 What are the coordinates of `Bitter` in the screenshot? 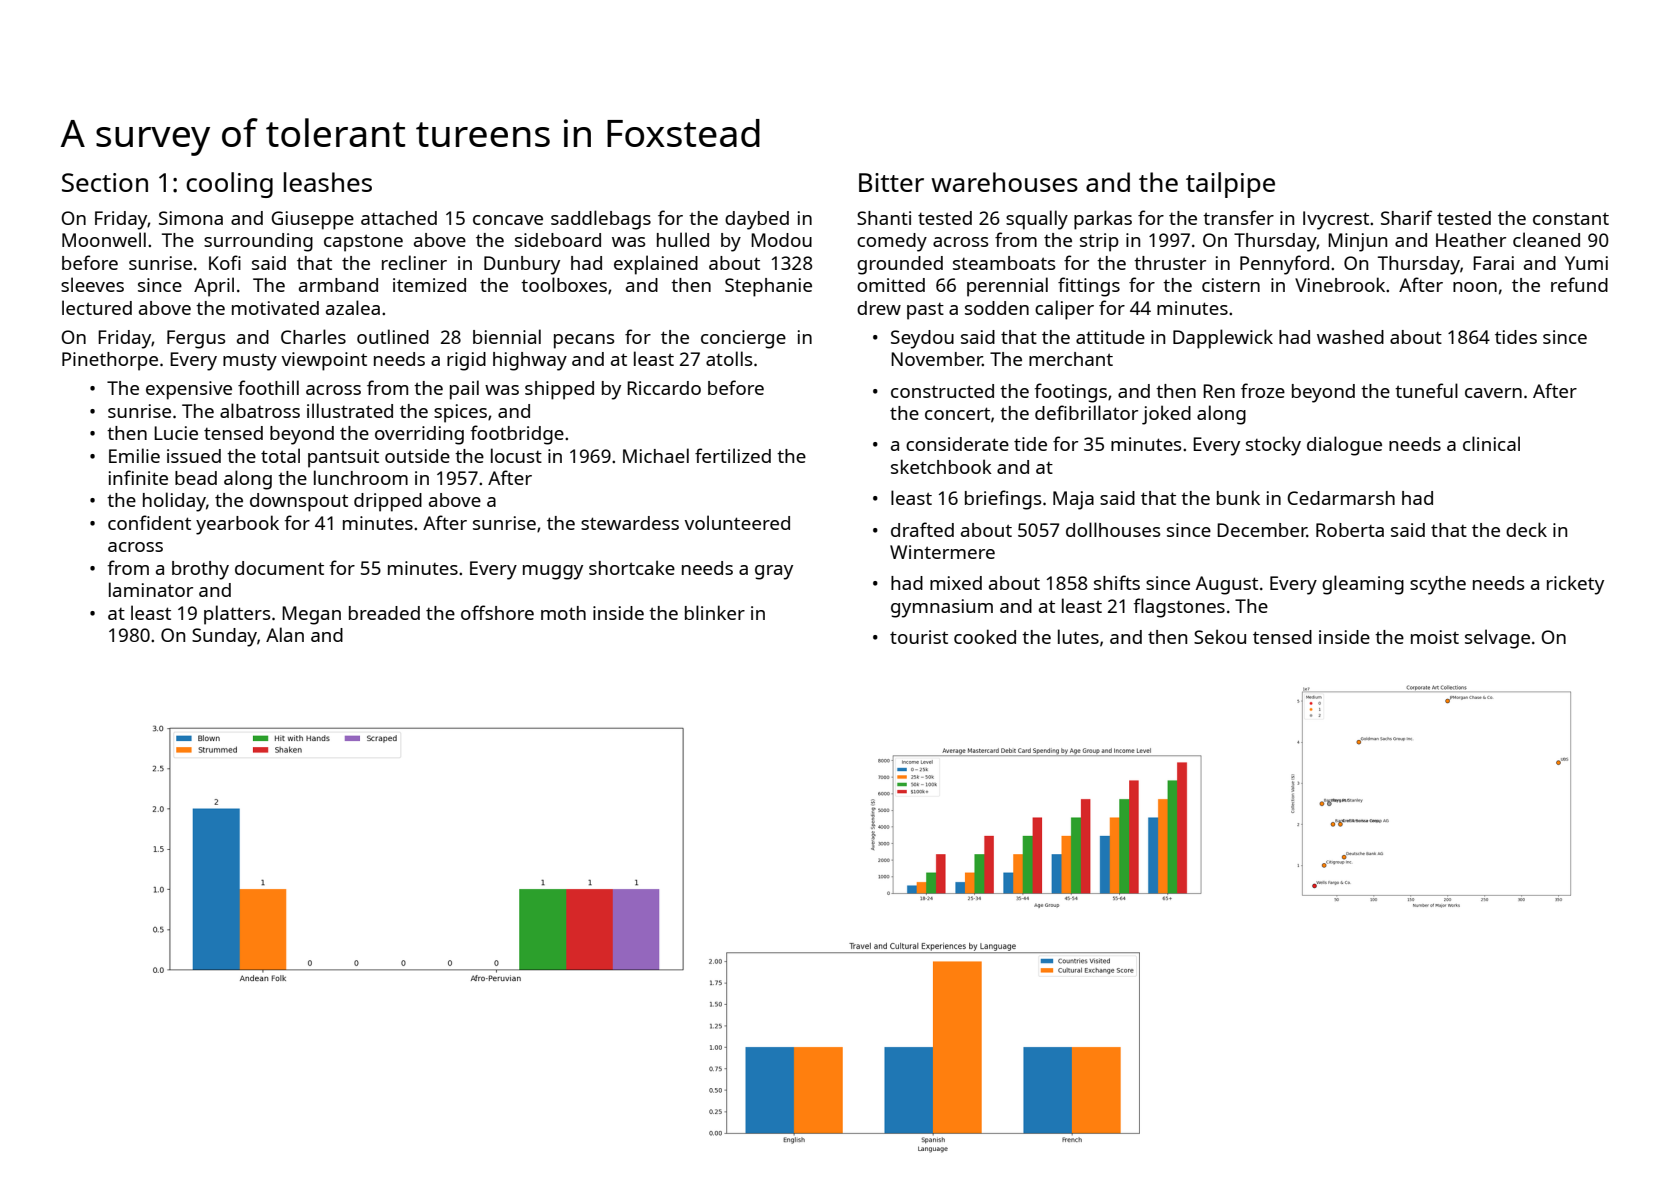 It's located at (891, 182).
